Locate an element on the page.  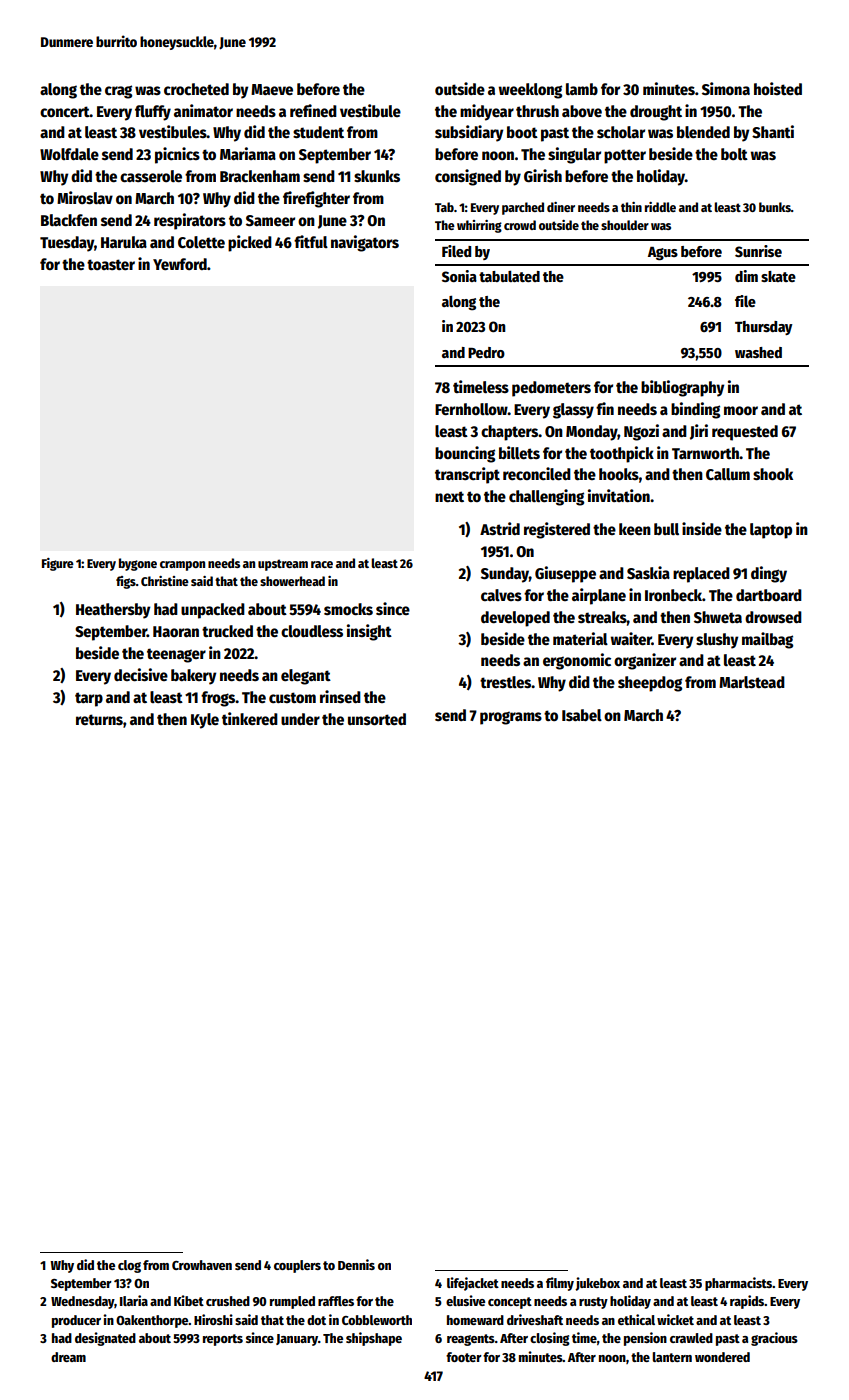
upstream is located at coordinates (283, 565).
